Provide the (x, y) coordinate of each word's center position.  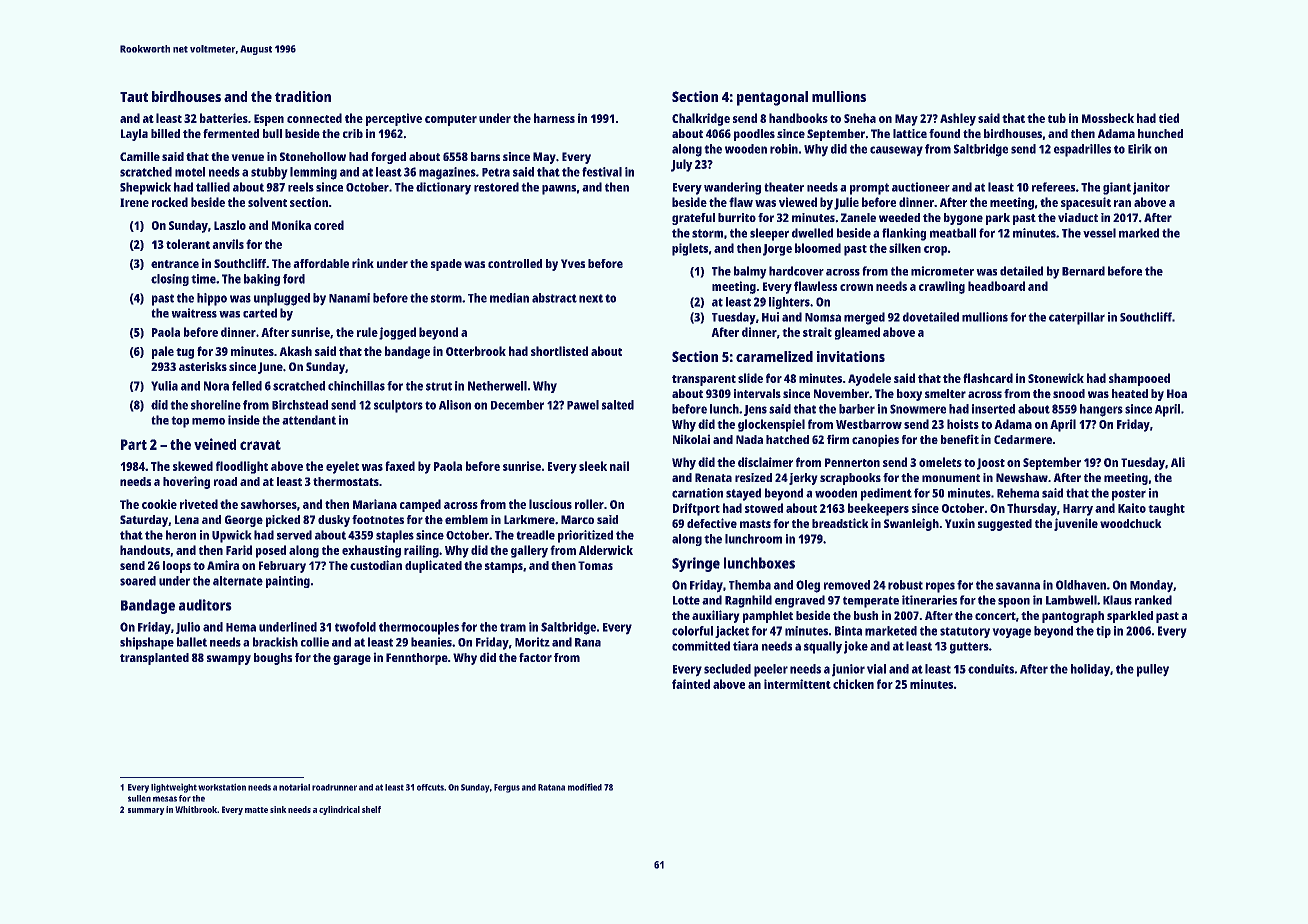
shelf (371, 809)
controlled (515, 263)
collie (315, 642)
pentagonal (772, 98)
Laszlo (230, 225)
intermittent (797, 684)
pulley (1153, 670)
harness (554, 118)
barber (857, 409)
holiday (1090, 670)
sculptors (398, 406)
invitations (851, 356)
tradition (303, 96)
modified (585, 787)
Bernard (1083, 271)
